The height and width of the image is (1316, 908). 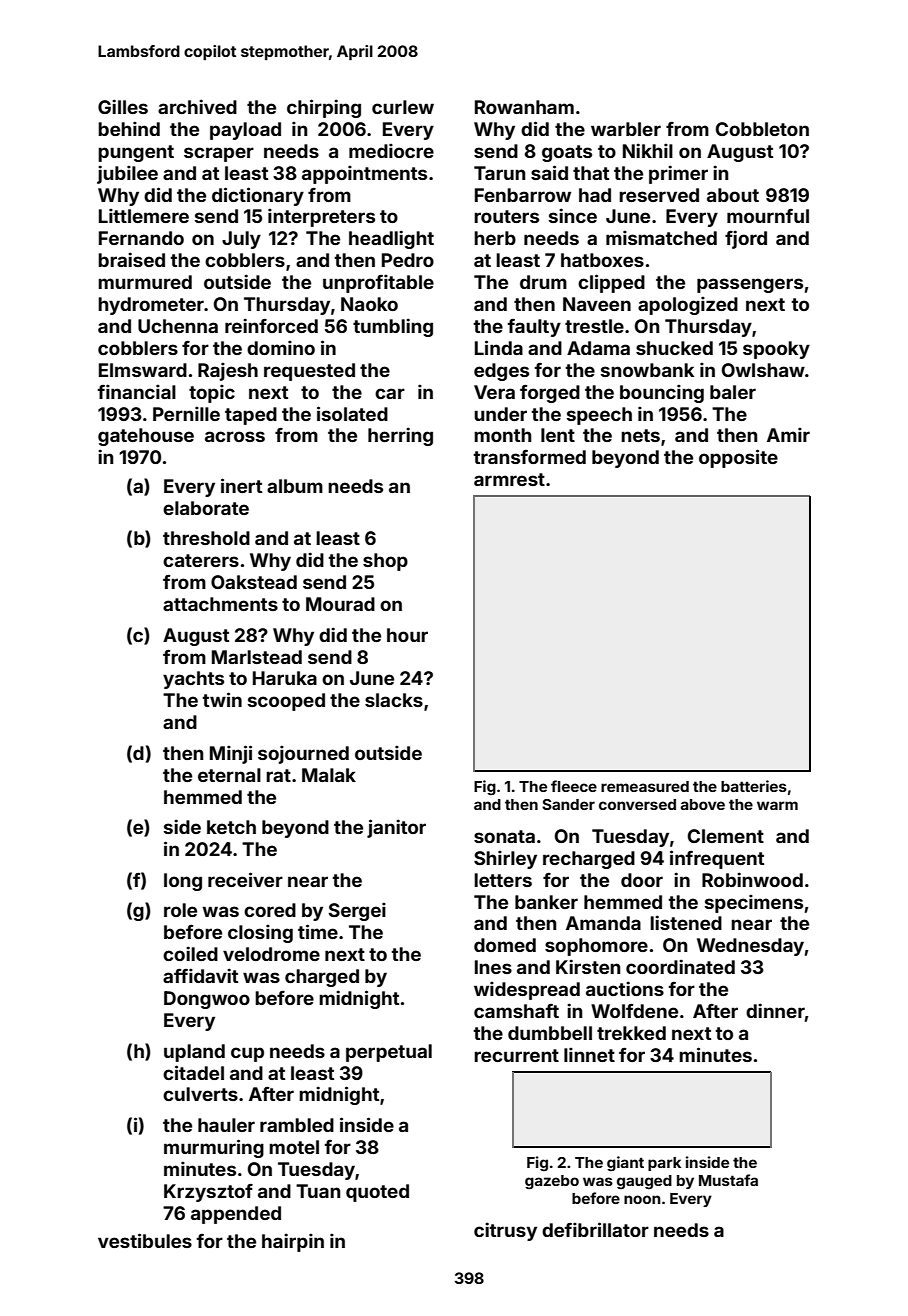 What do you see at coordinates (688, 305) in the image?
I see `apologized` at bounding box center [688, 305].
